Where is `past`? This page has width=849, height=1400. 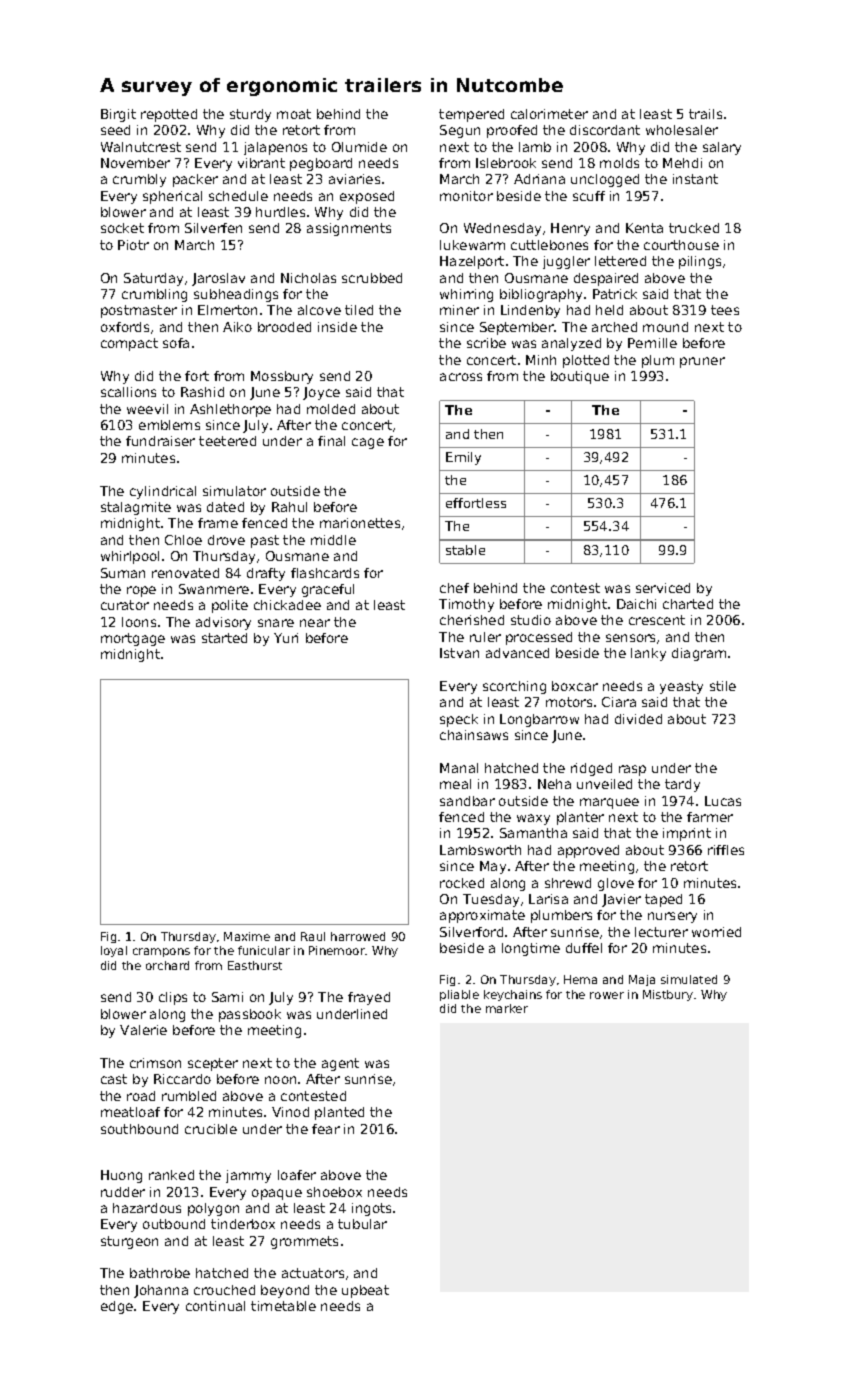 past is located at coordinates (265, 541).
